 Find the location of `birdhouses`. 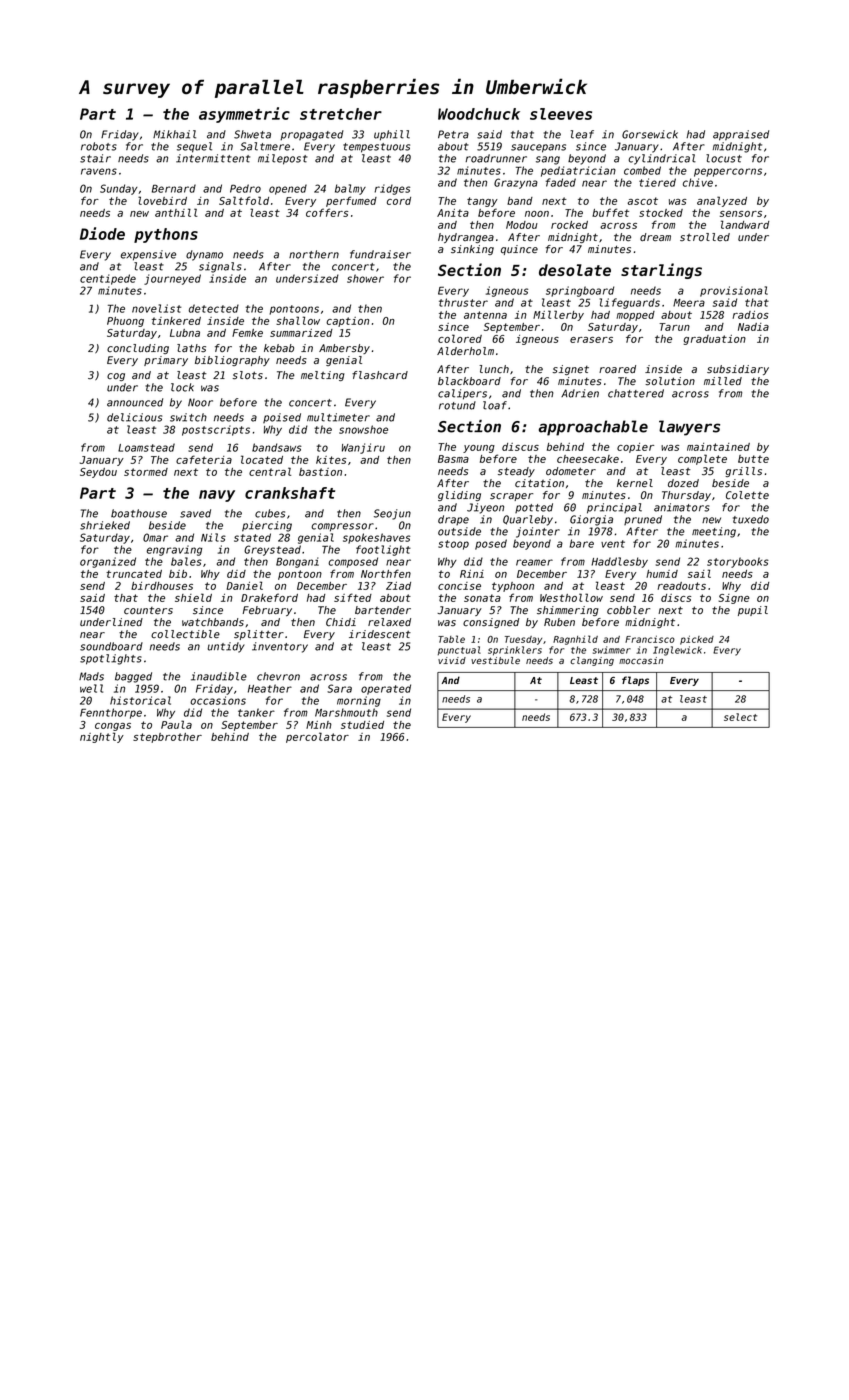

birdhouses is located at coordinates (162, 586).
